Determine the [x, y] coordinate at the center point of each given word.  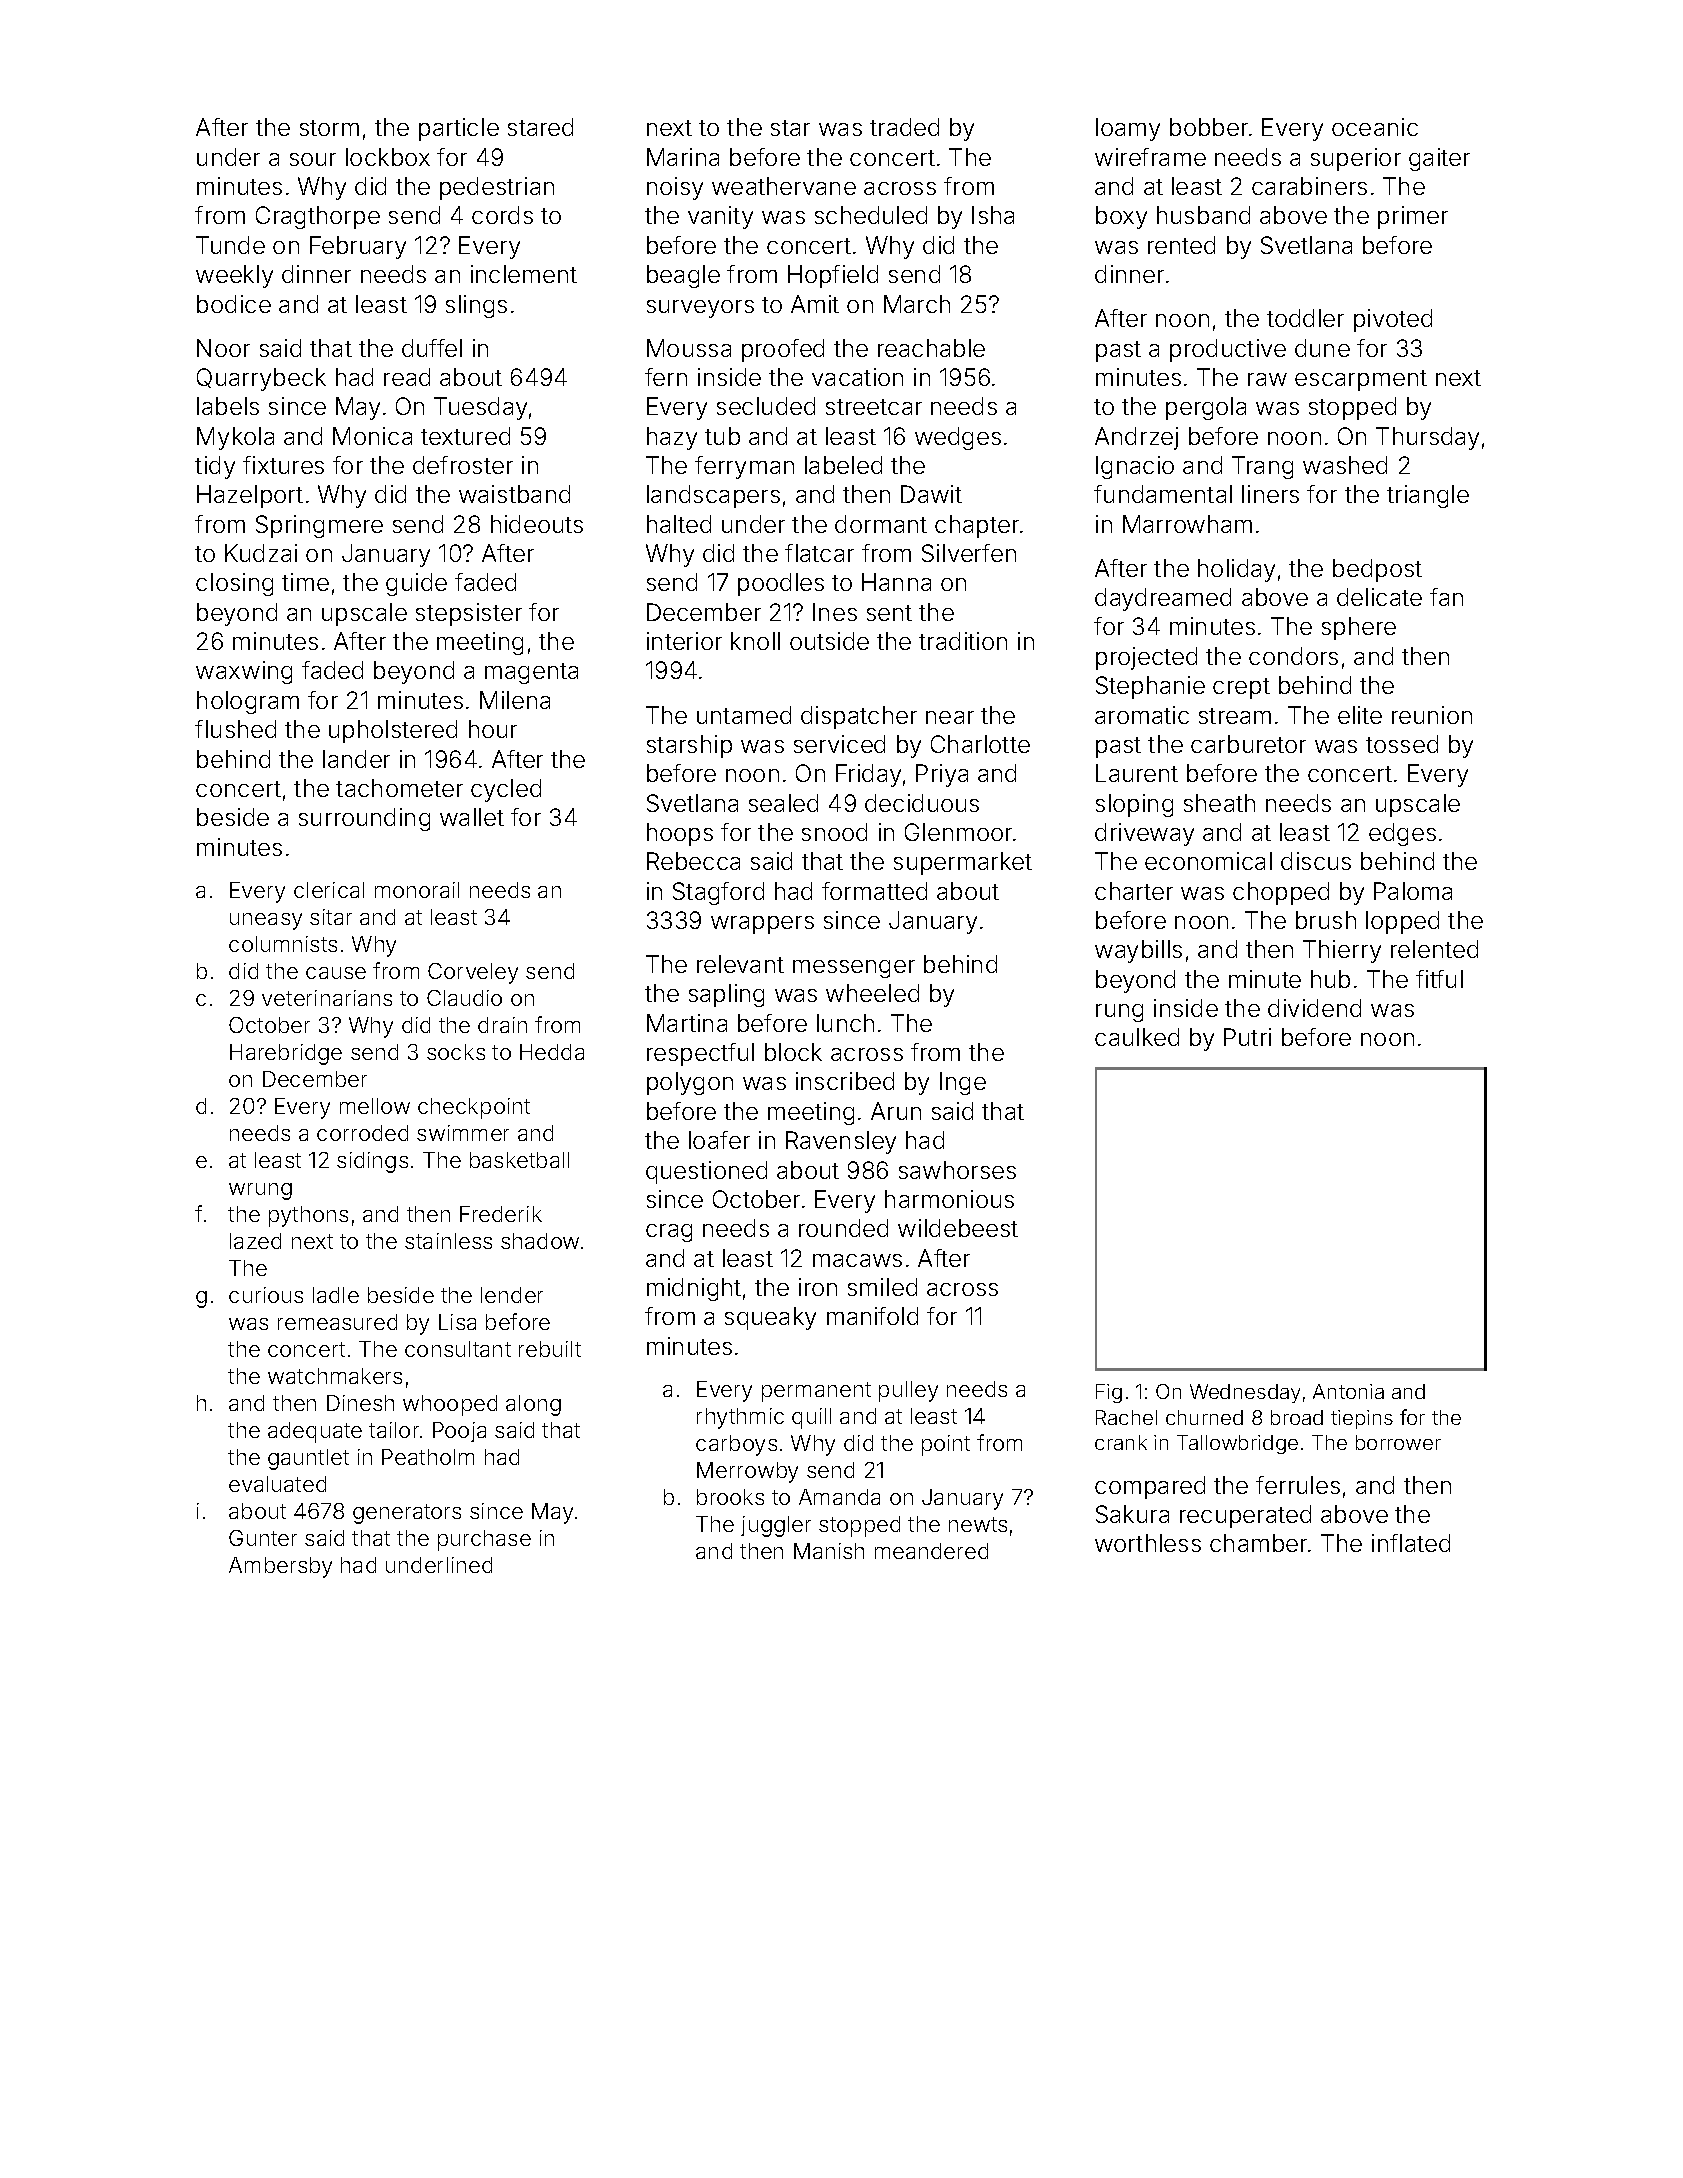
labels [228, 406]
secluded [766, 406]
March [917, 304]
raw [1267, 379]
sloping [1134, 805]
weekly [234, 276]
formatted [874, 891]
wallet [472, 817]
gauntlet [308, 1459]
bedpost [1377, 570]
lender [512, 1295]
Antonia [1348, 1391]
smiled [882, 1287]
